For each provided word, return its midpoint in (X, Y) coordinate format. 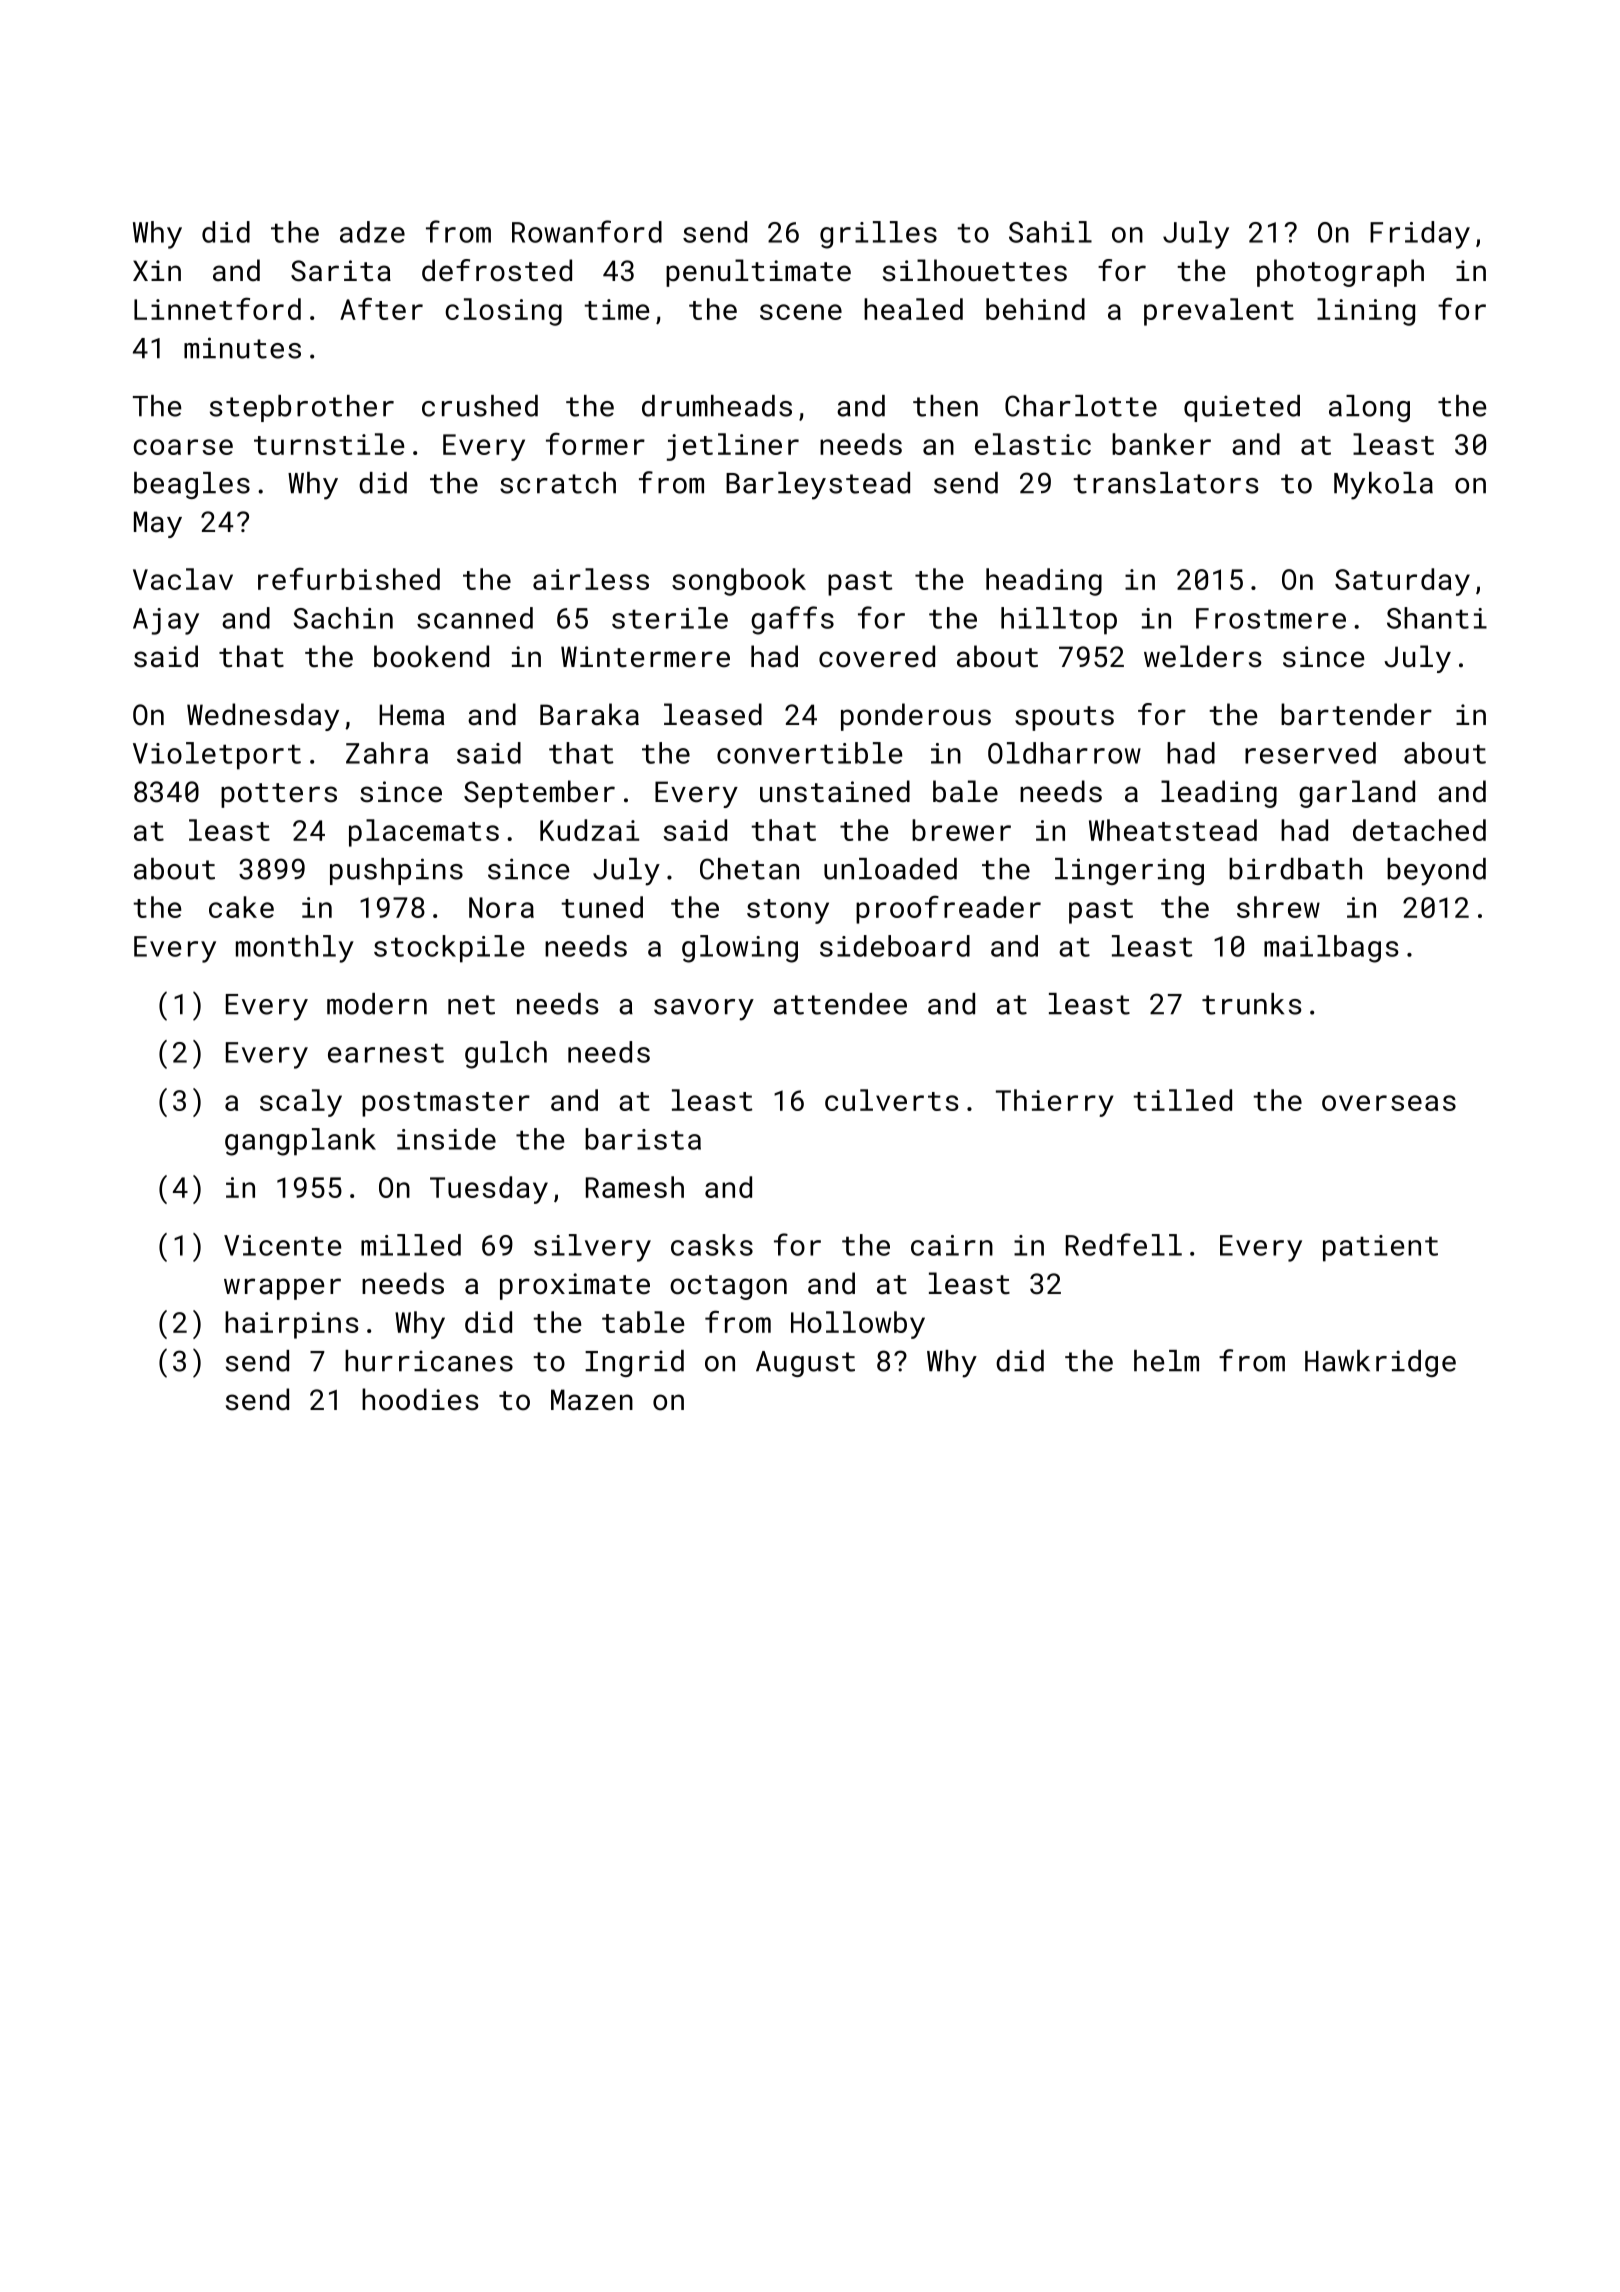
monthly (295, 949)
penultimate (758, 273)
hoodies (420, 1399)
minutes (242, 348)
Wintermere (645, 657)
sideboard (895, 946)
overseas (1389, 1103)
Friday (1420, 235)
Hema (411, 715)
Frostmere (1271, 618)
